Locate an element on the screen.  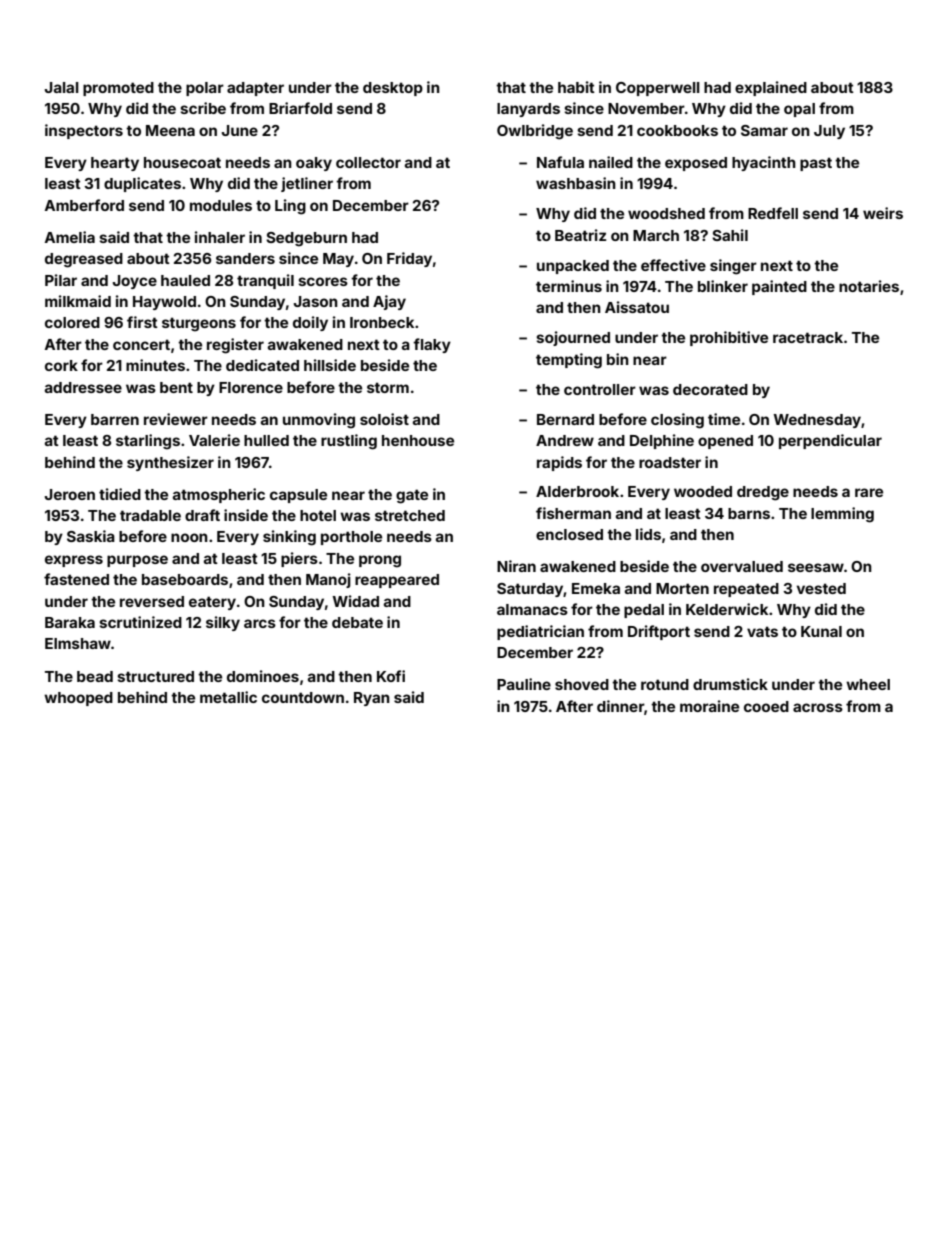
cookbooks is located at coordinates (677, 130).
